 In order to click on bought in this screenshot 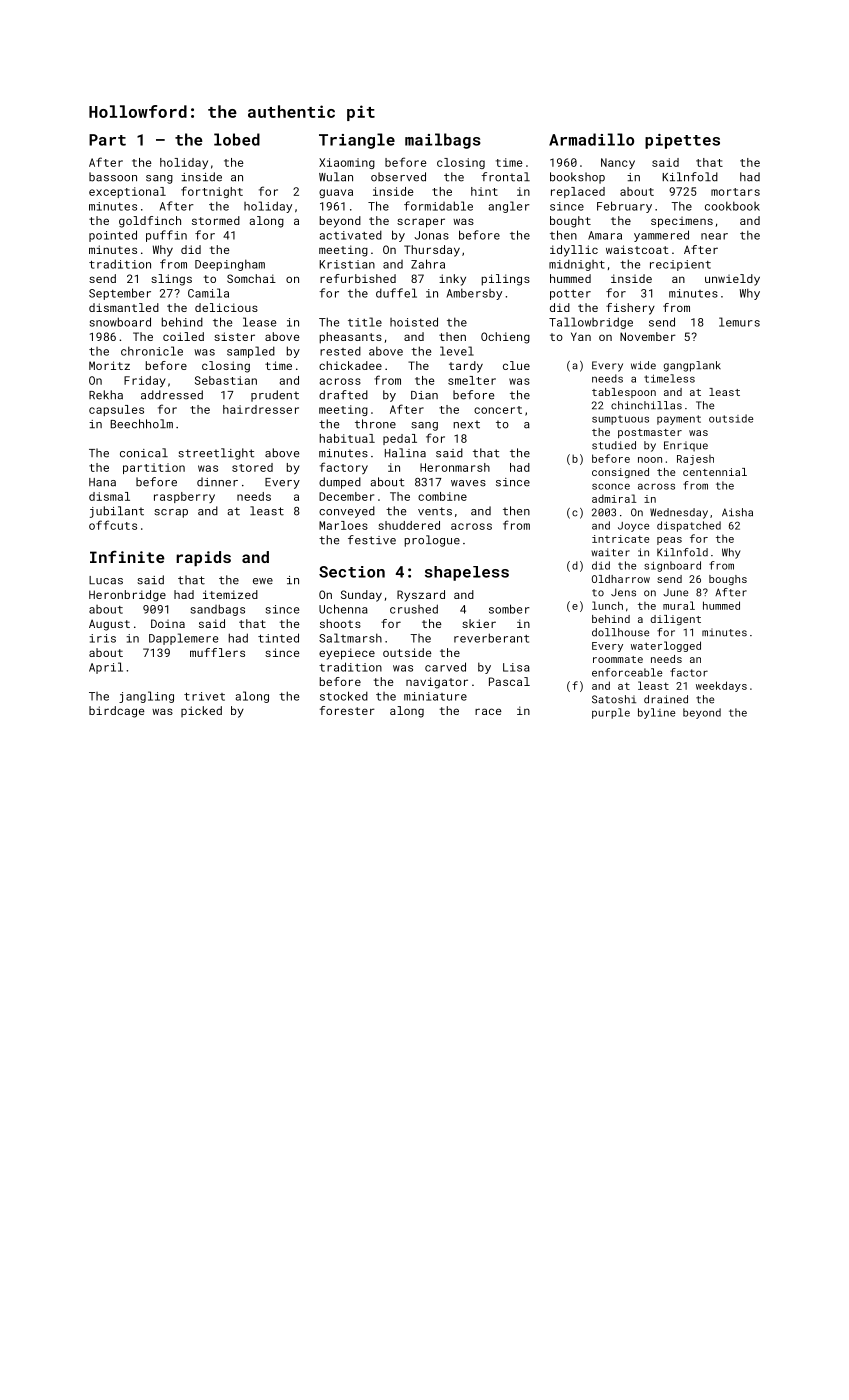, I will do `click(570, 222)`.
